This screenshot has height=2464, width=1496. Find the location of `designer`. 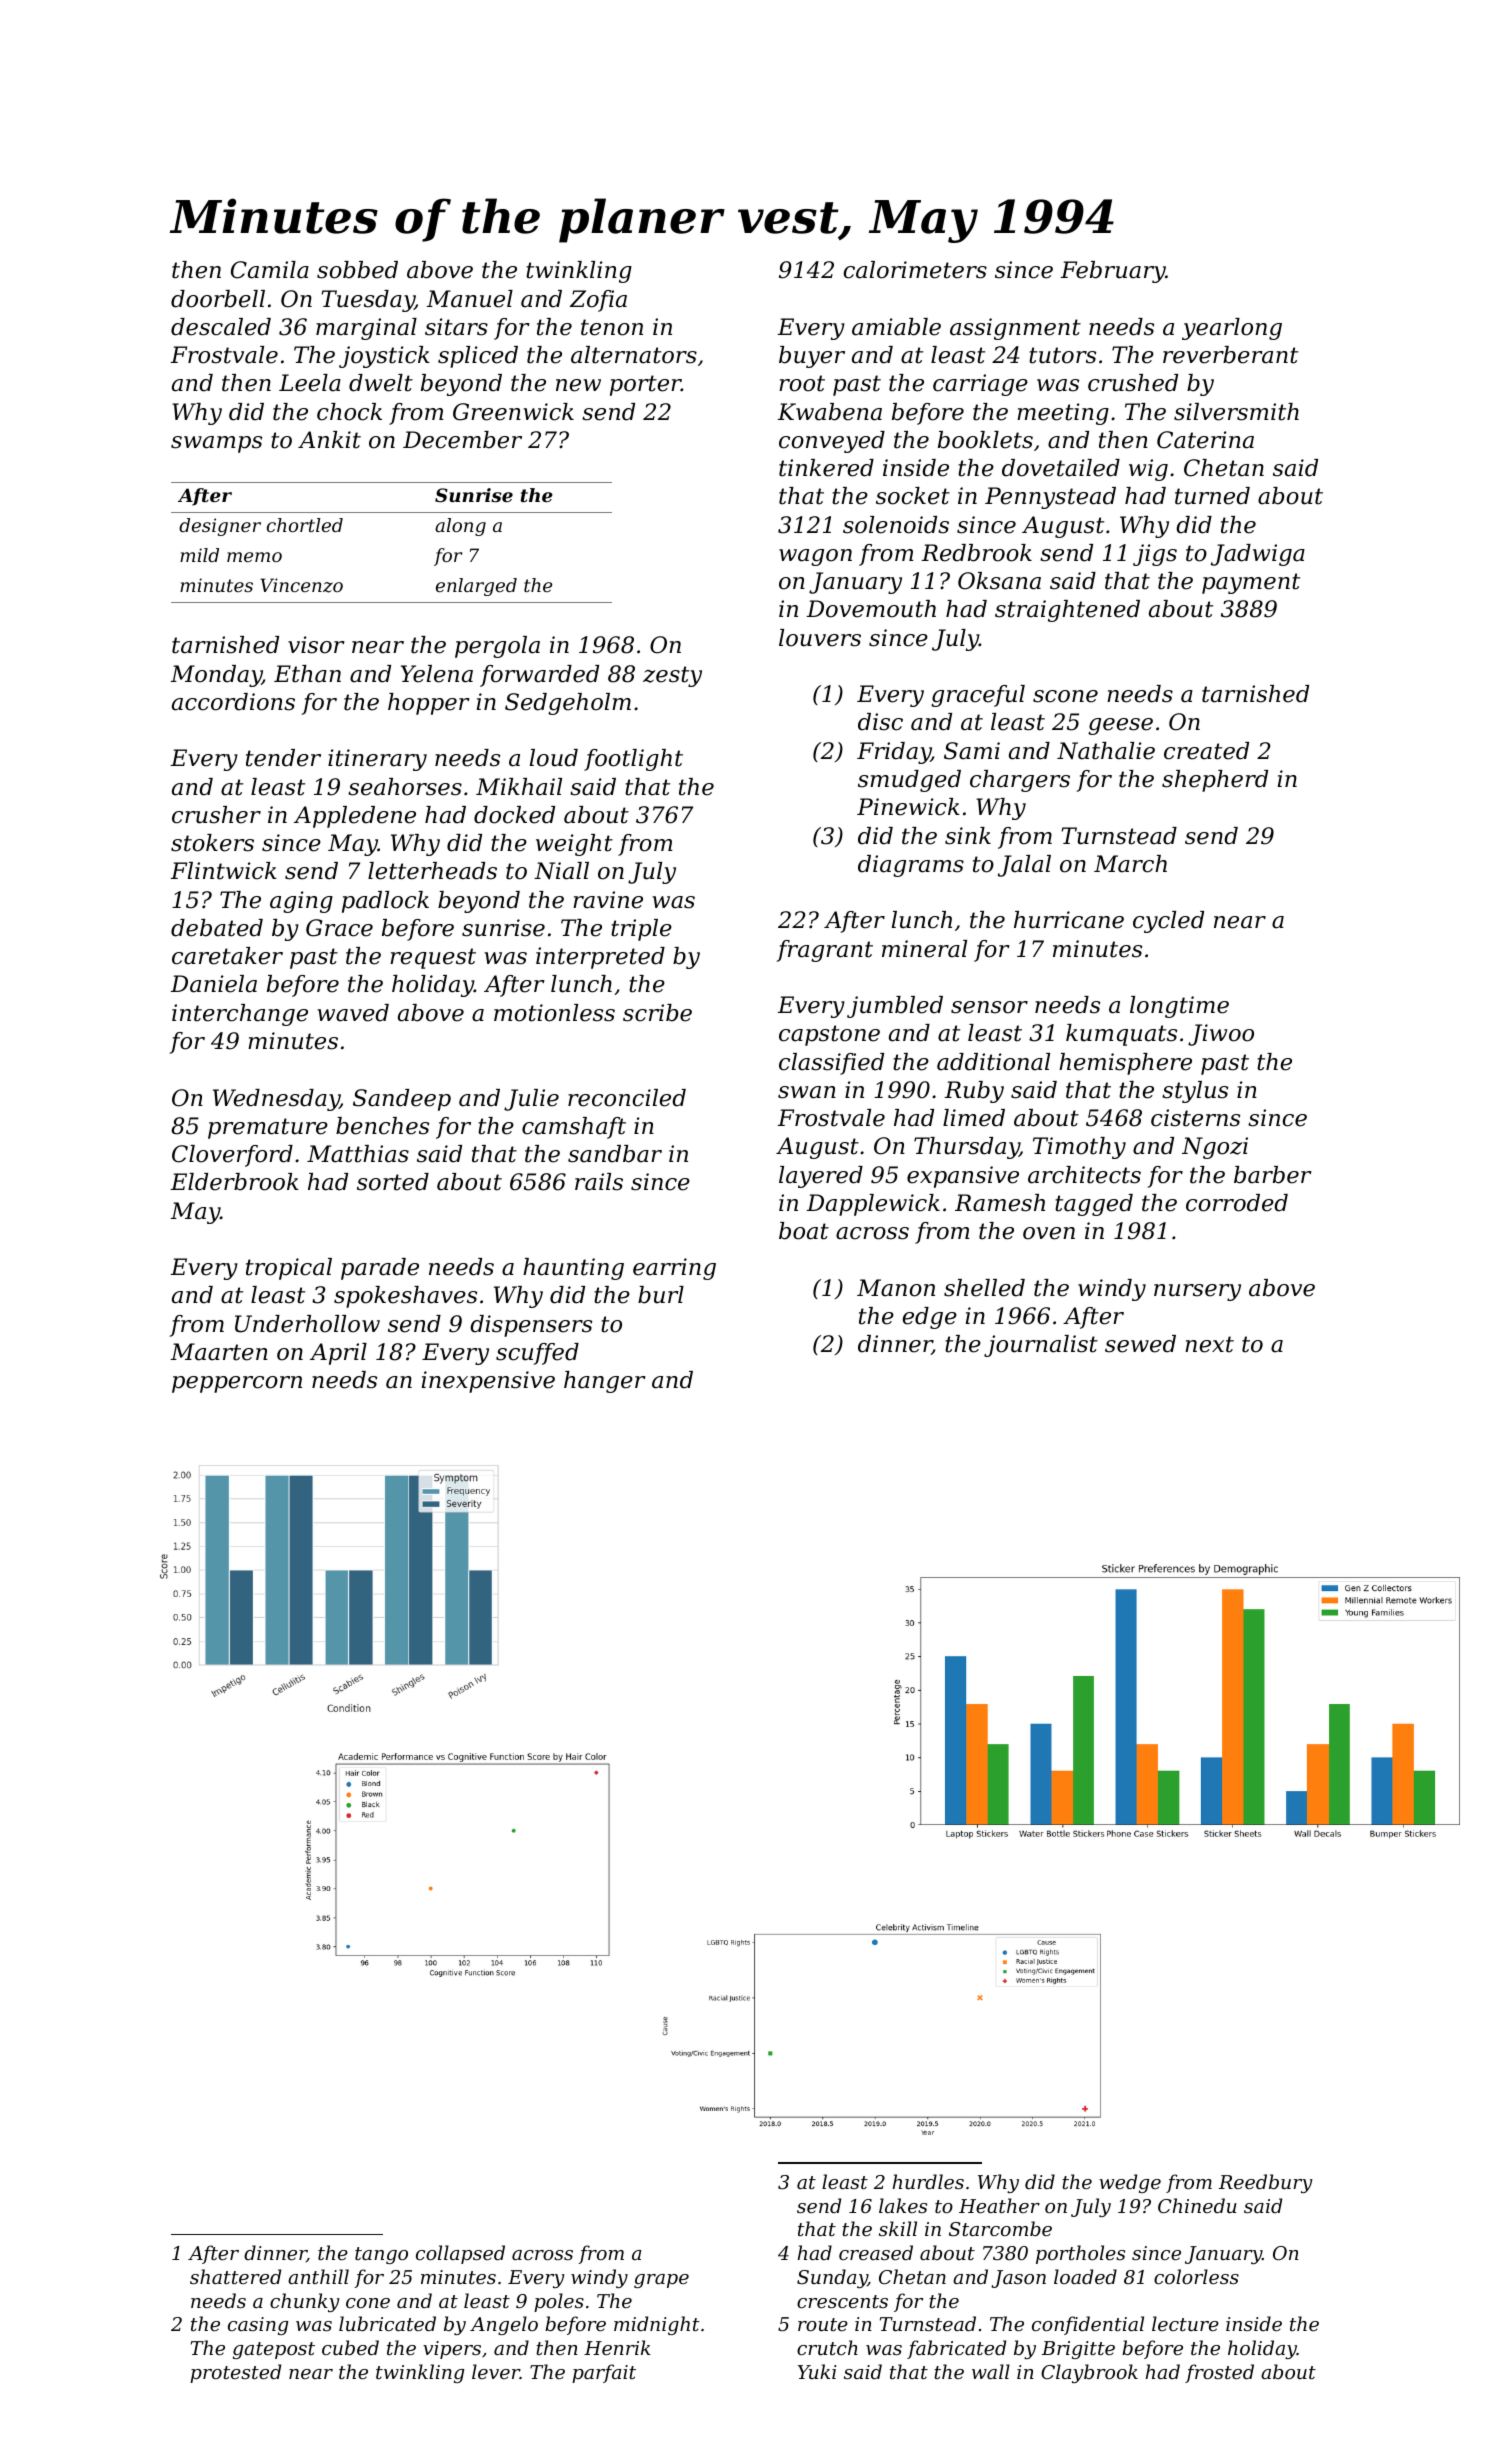

designer is located at coordinates (220, 527).
